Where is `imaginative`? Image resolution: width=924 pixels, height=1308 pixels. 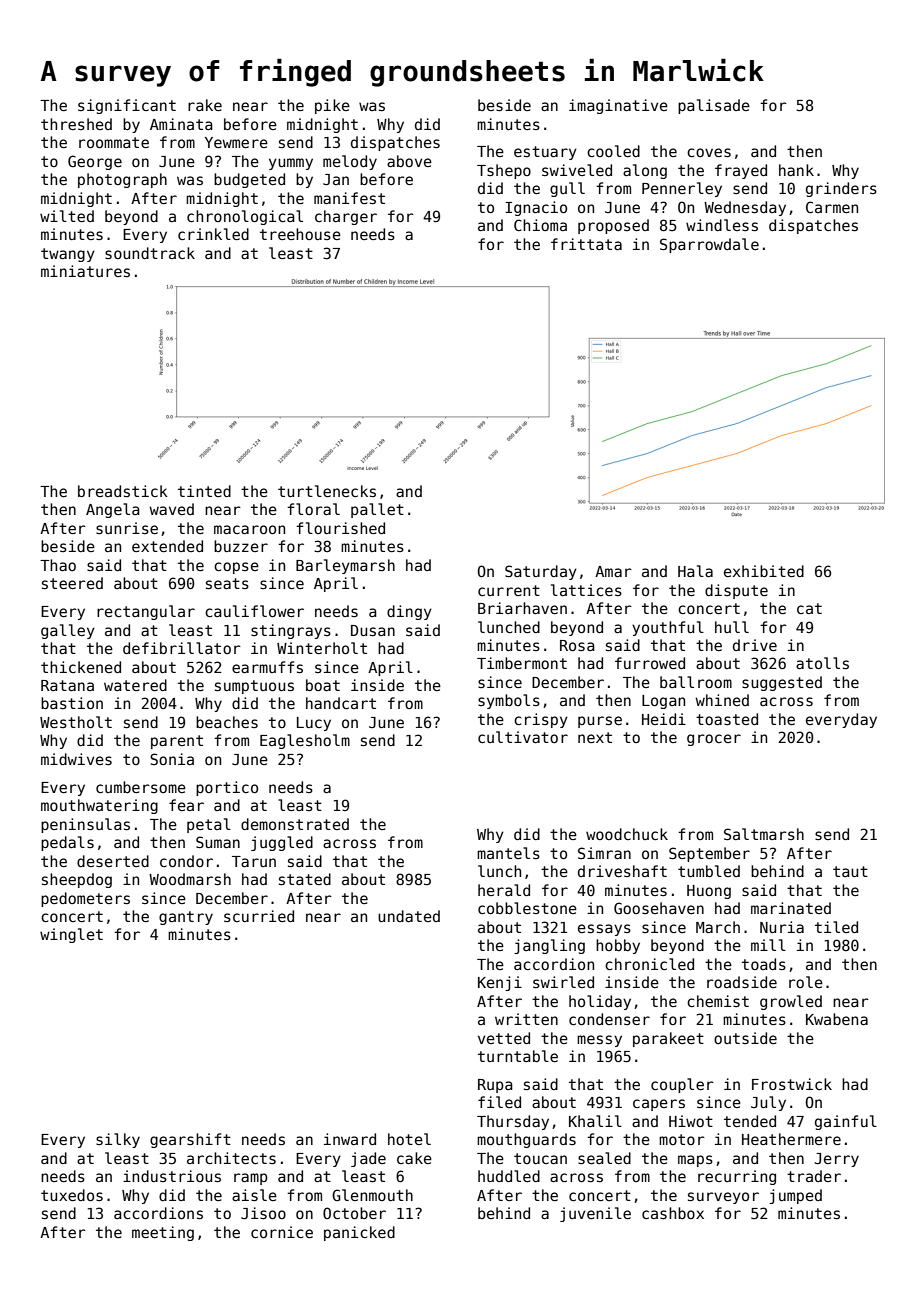
imaginative is located at coordinates (618, 106).
